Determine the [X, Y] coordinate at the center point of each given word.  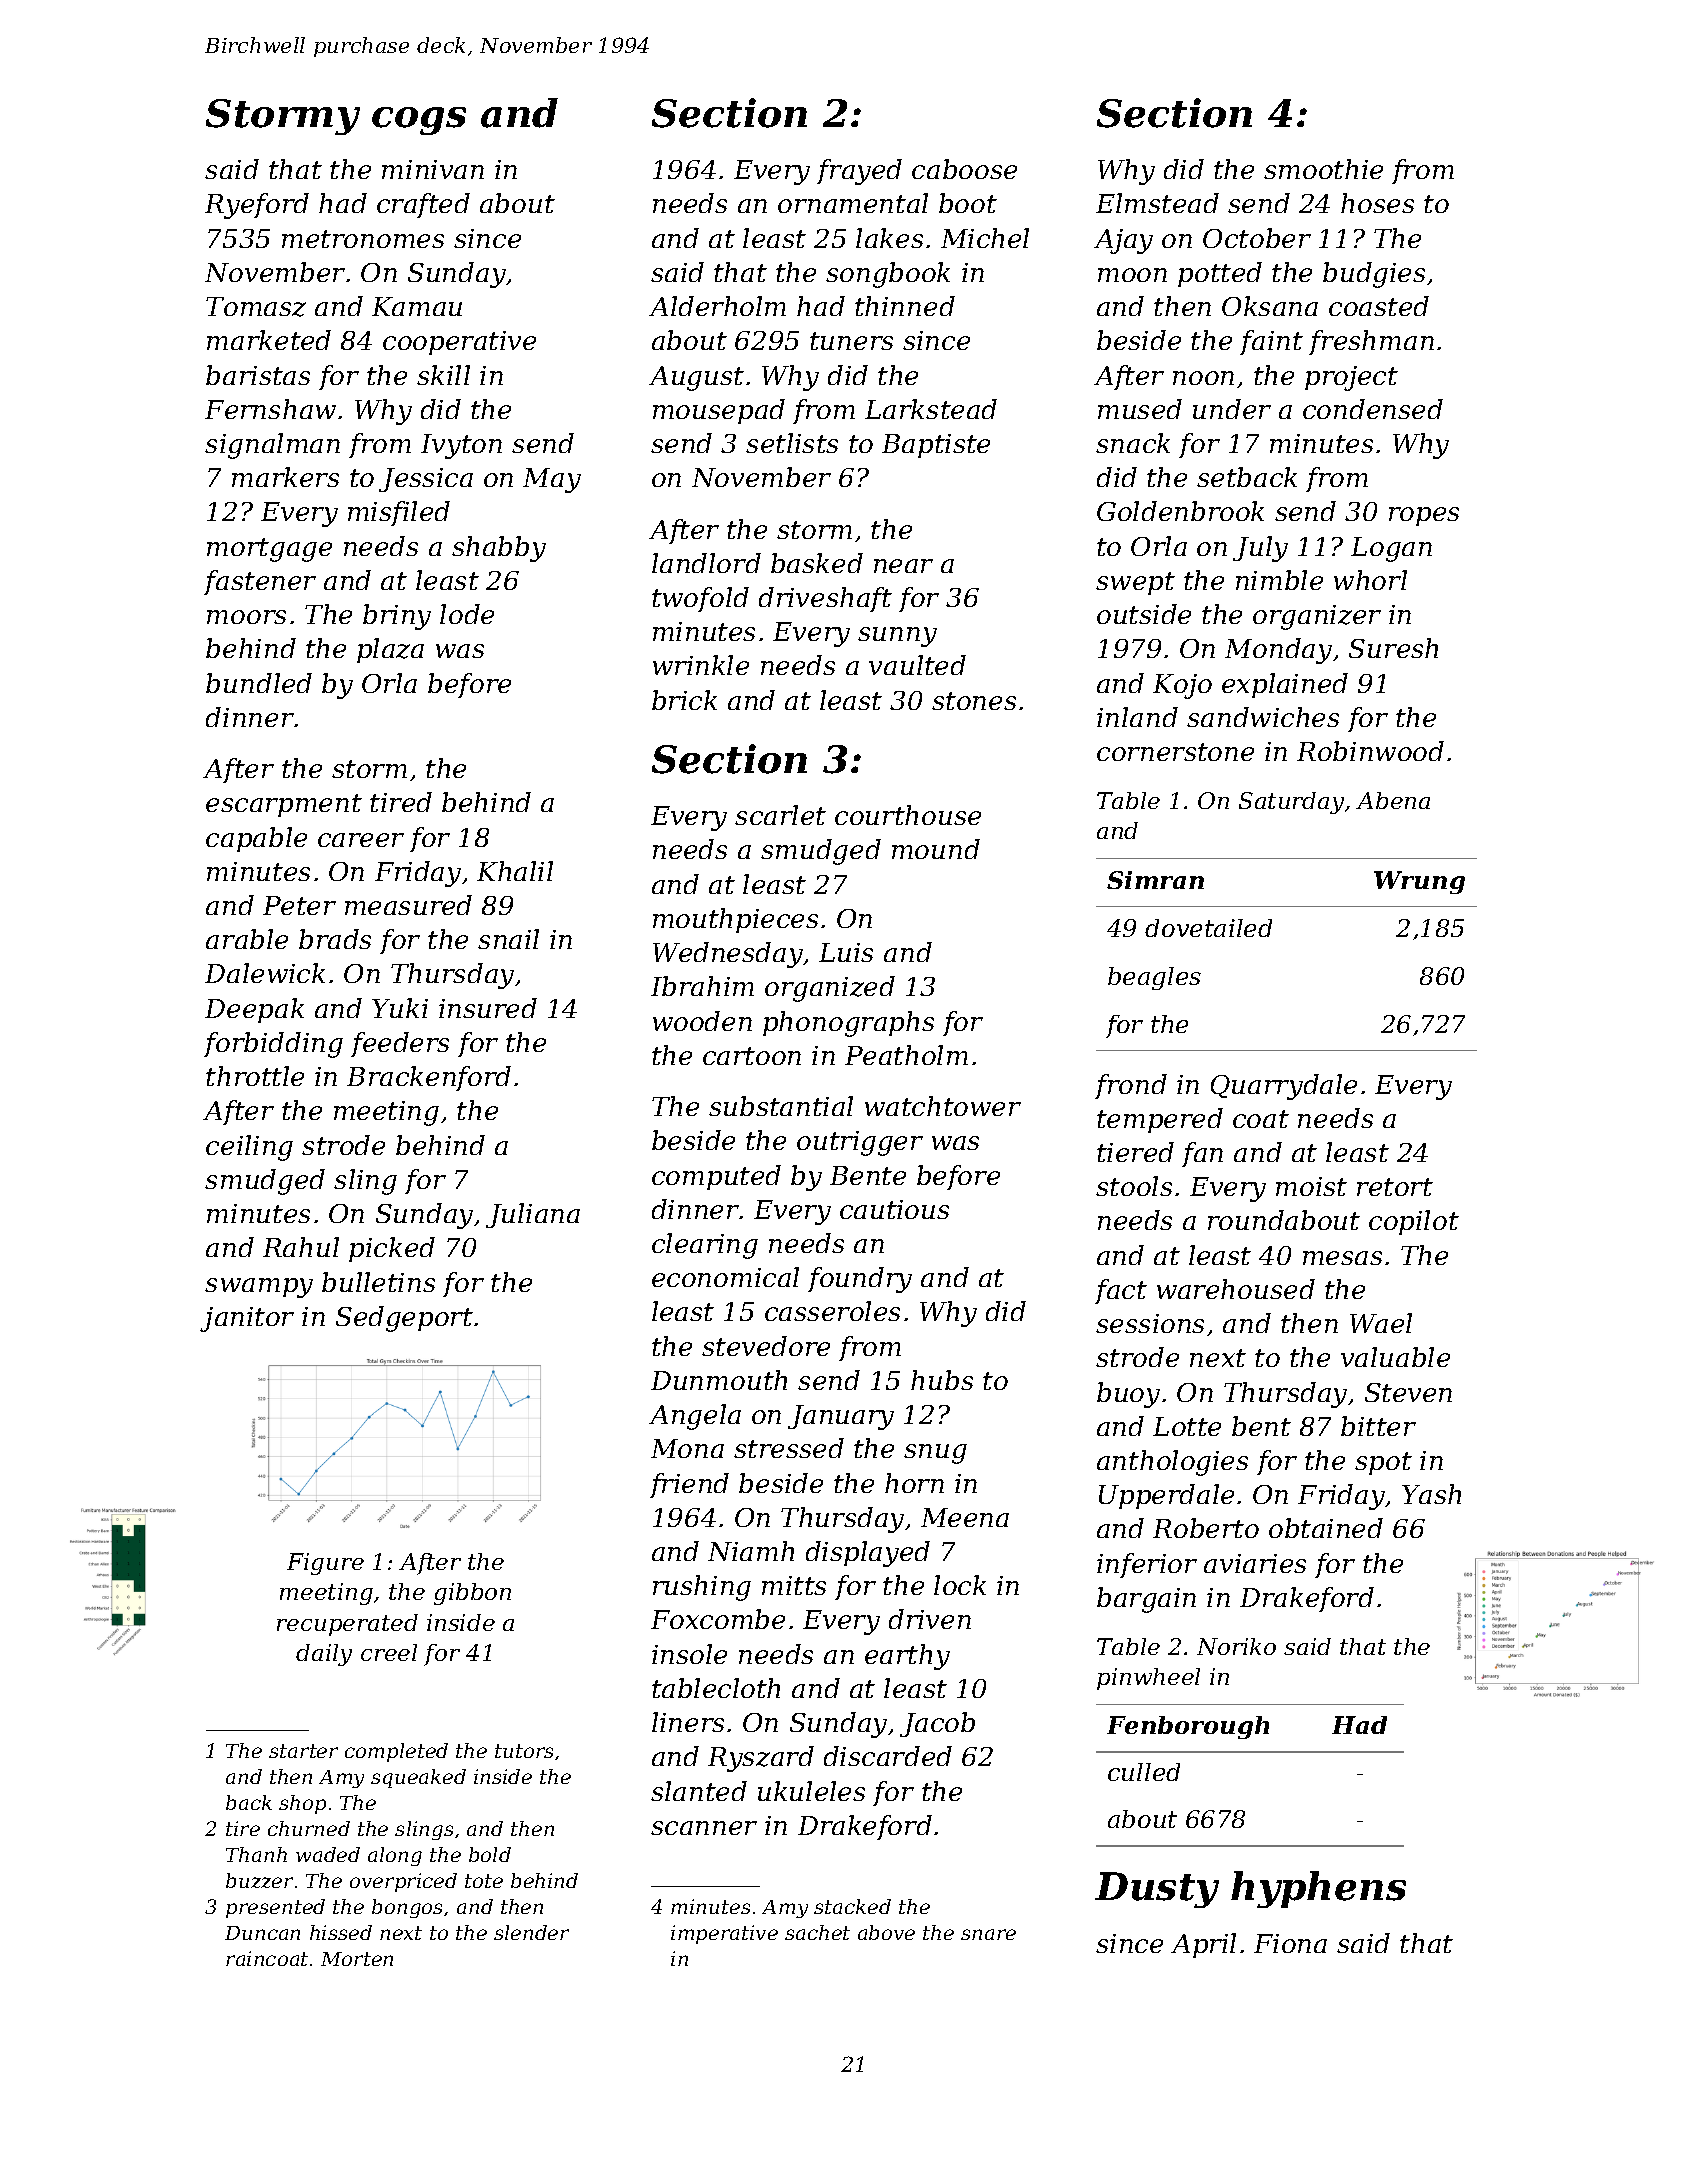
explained [1285, 685]
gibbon [472, 1594]
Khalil [515, 871]
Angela [695, 1417]
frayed [859, 172]
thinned [905, 306]
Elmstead [1157, 203]
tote [484, 1881]
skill [443, 375]
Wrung [1419, 882]
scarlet [780, 815]
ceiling [249, 1148]
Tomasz [256, 307]
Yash [1431, 1494]
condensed [1373, 409]
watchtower [943, 1106]
